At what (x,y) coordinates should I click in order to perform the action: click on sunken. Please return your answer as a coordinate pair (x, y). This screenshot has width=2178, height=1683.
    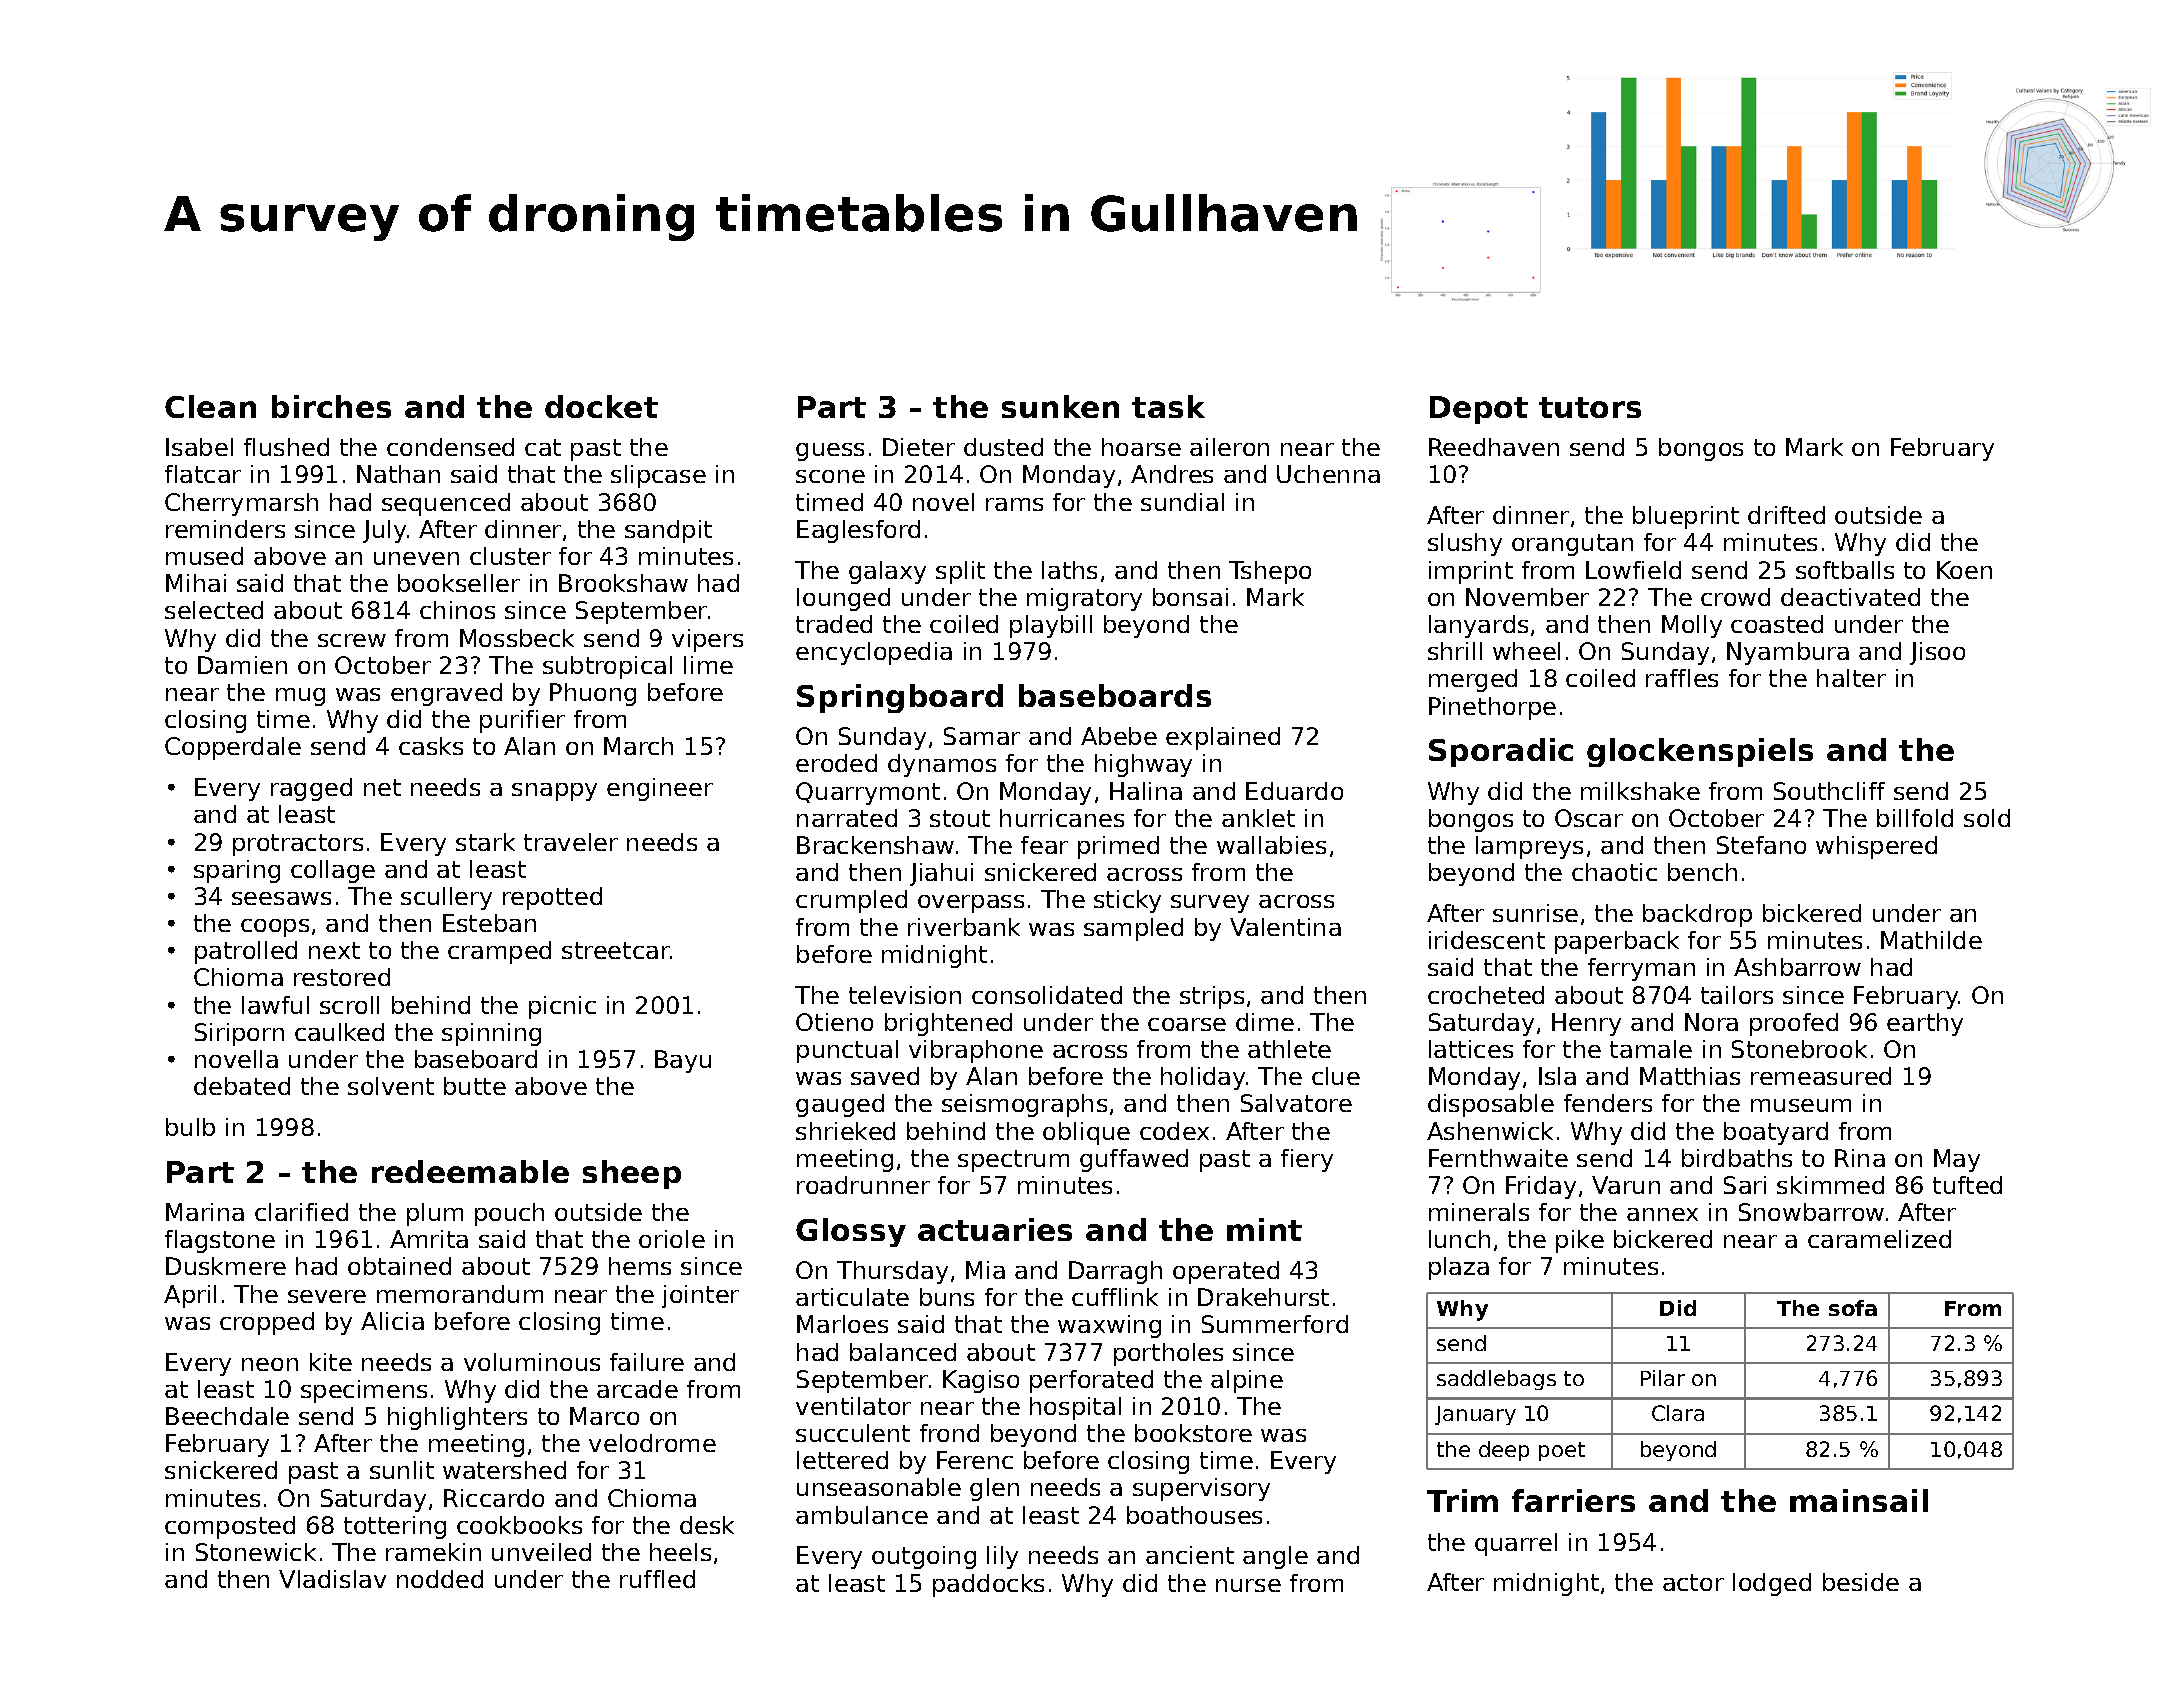
    Looking at the image, I should click on (1060, 406).
